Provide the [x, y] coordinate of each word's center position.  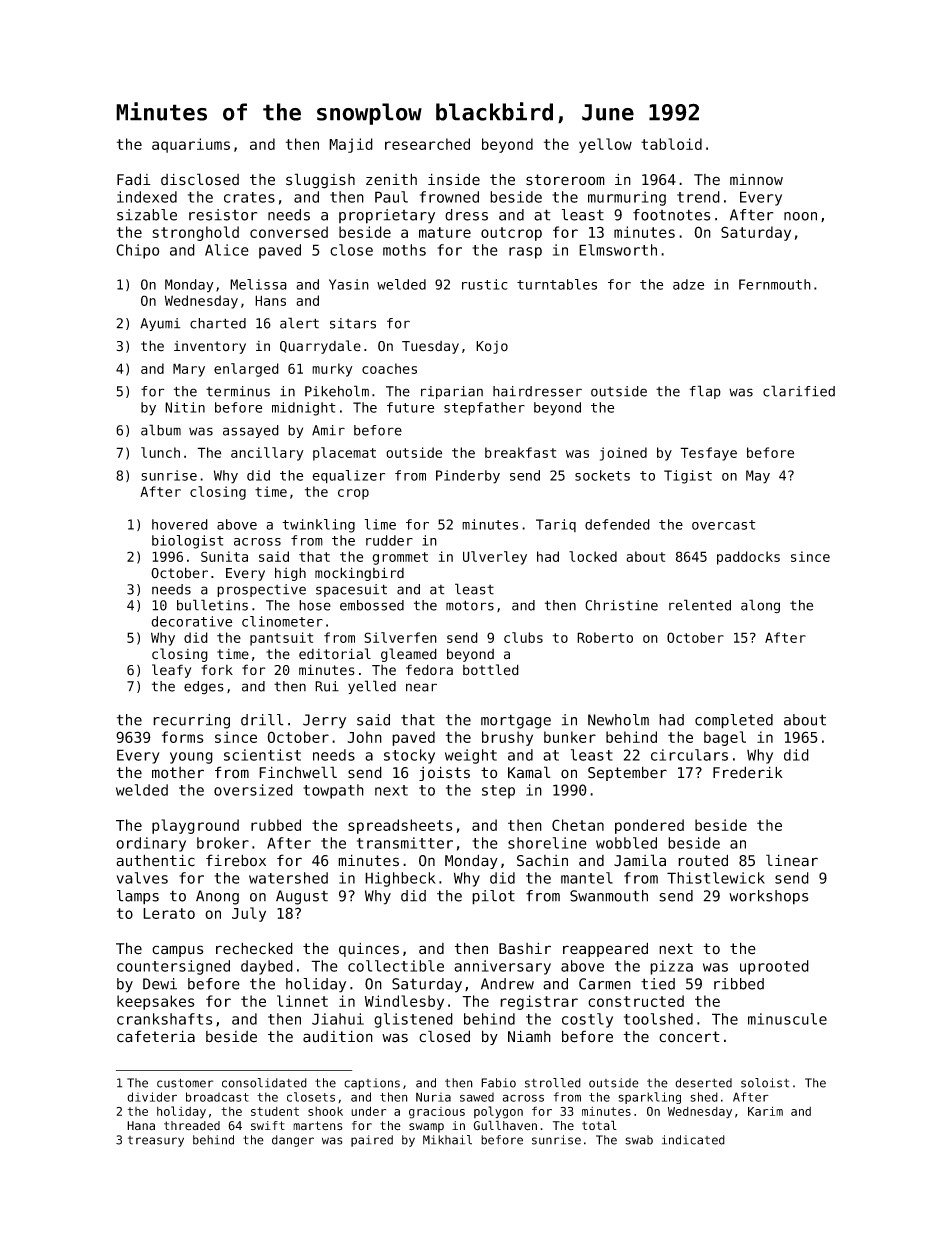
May [758, 477]
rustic [485, 284]
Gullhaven [505, 1125]
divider [152, 1097]
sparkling [649, 1098]
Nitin [185, 407]
